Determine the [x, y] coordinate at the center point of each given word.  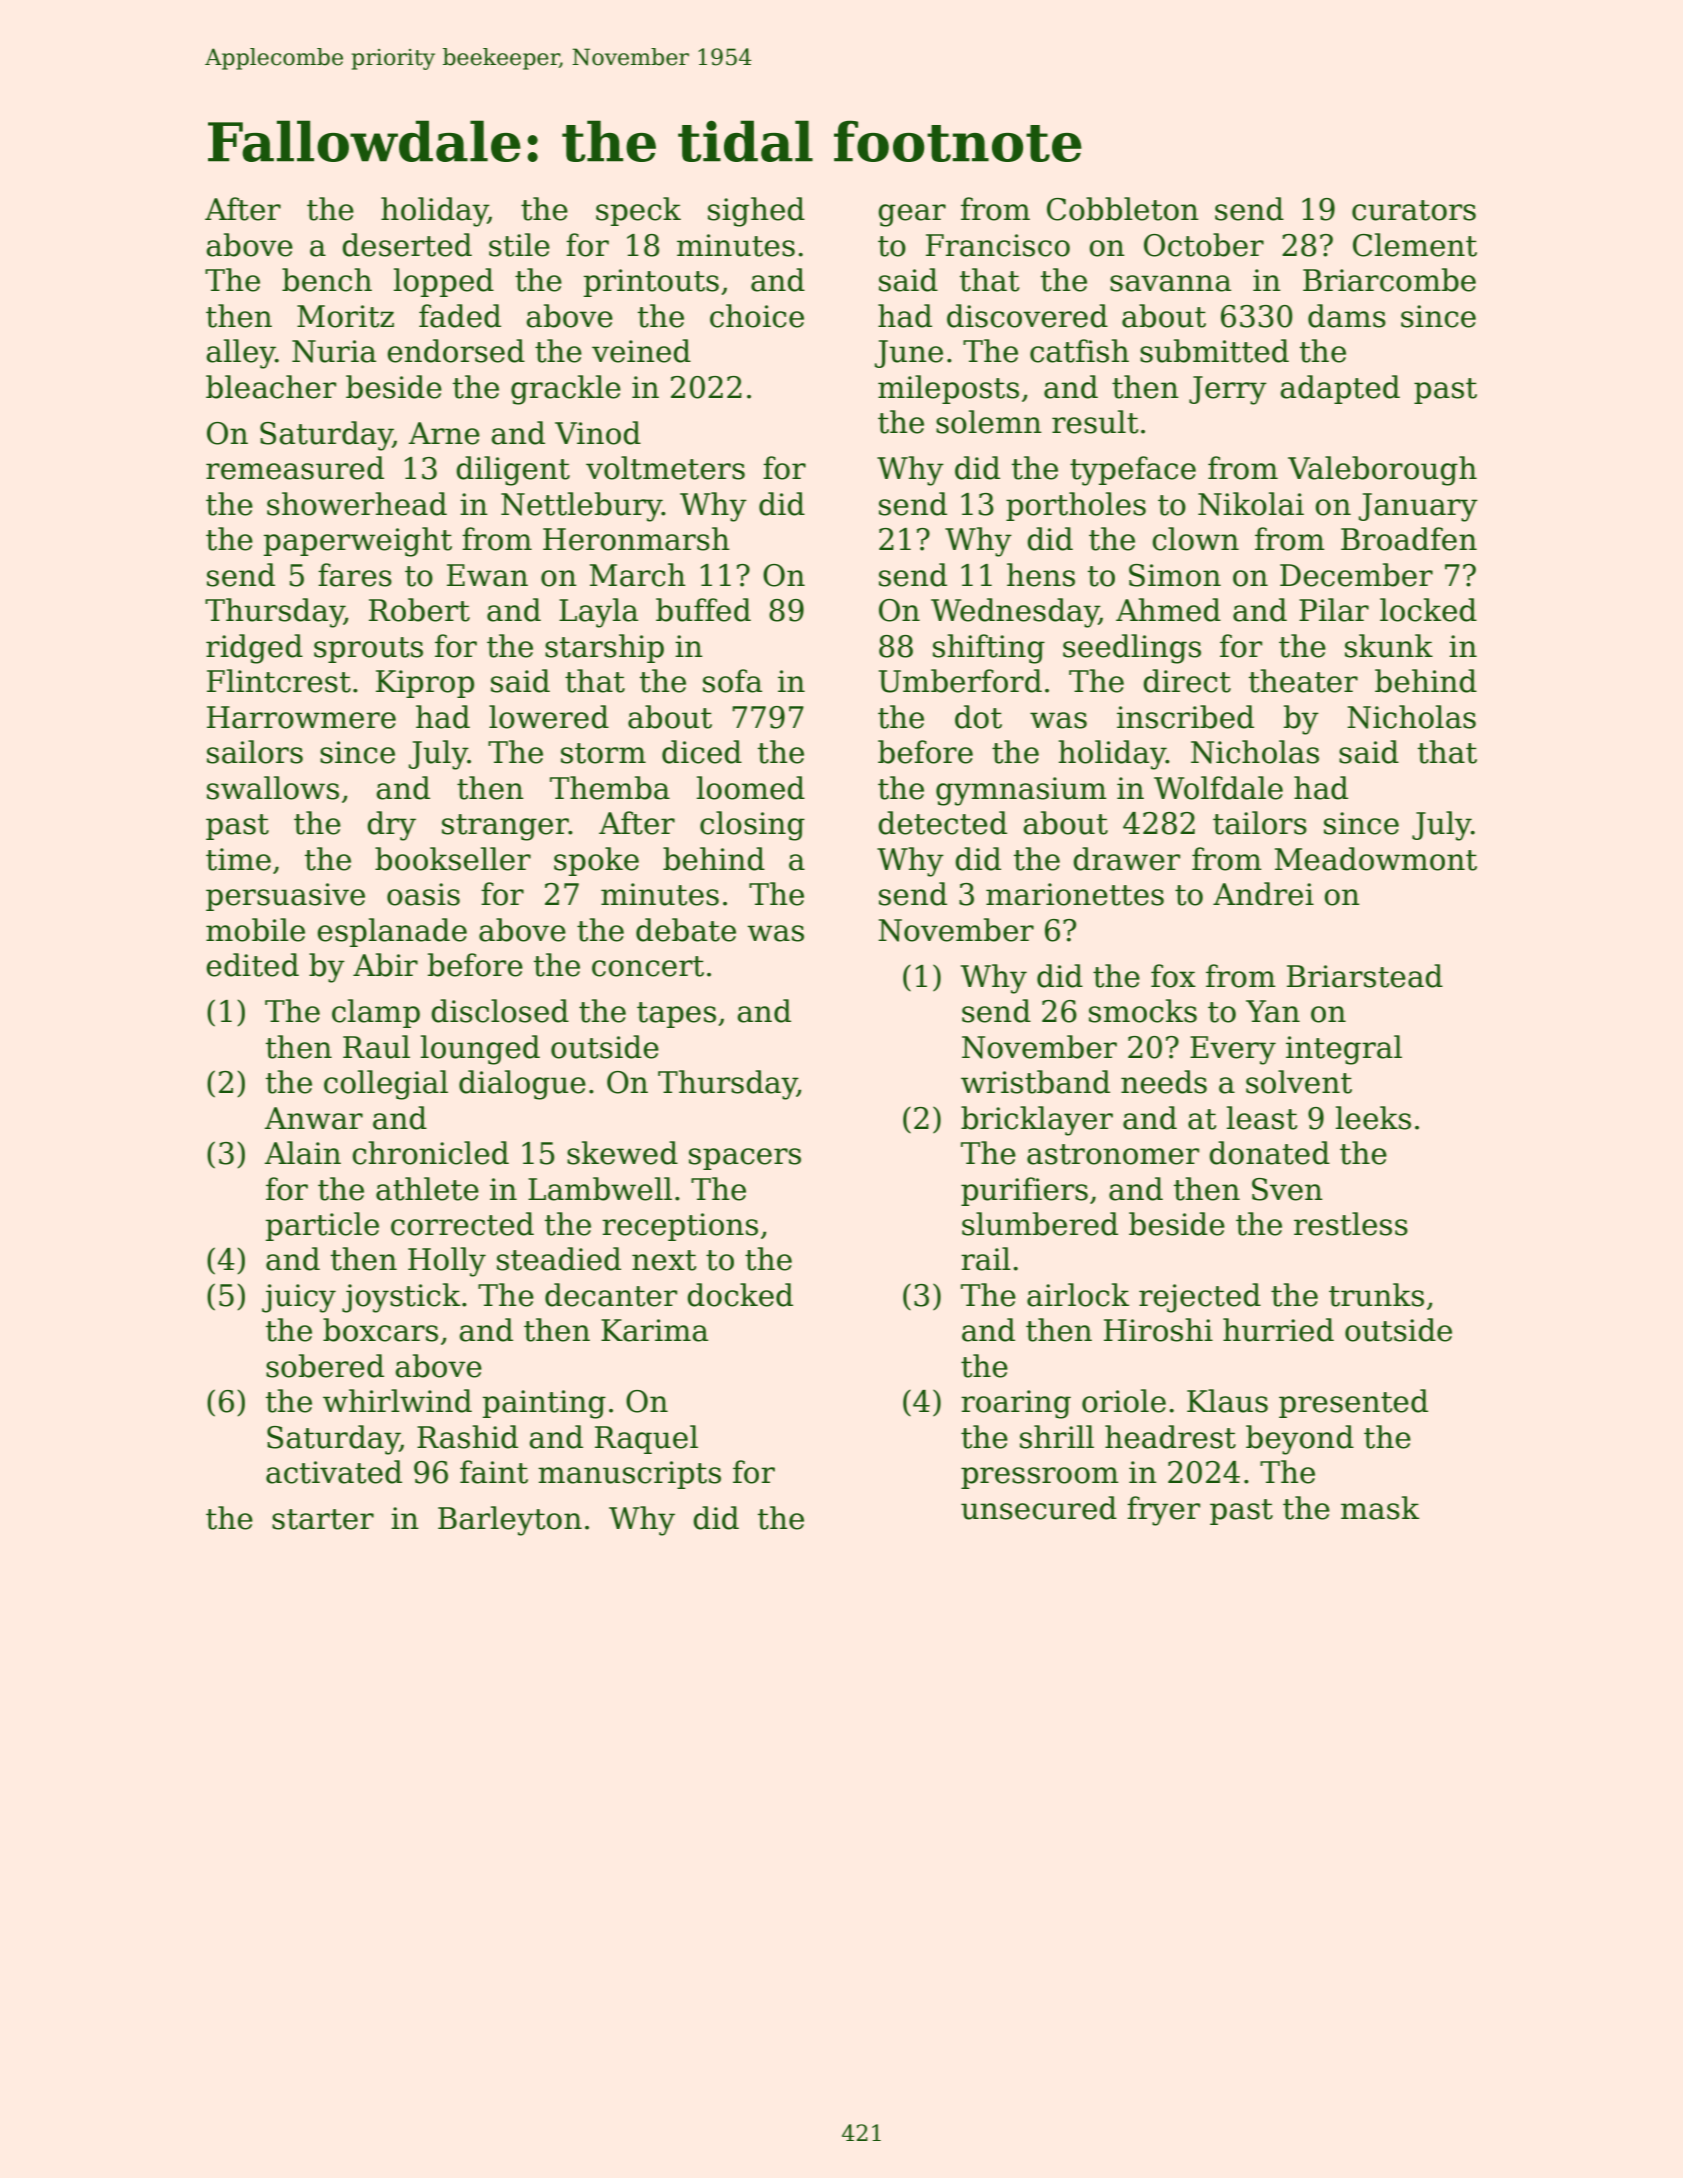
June [909, 354]
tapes [676, 1015]
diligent [513, 471]
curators [1414, 210]
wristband [1035, 1082]
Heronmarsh [636, 539]
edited [252, 965]
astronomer [1113, 1154]
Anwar [313, 1118]
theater [1303, 681]
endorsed [456, 351]
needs [1164, 1082]
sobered [325, 1366]
